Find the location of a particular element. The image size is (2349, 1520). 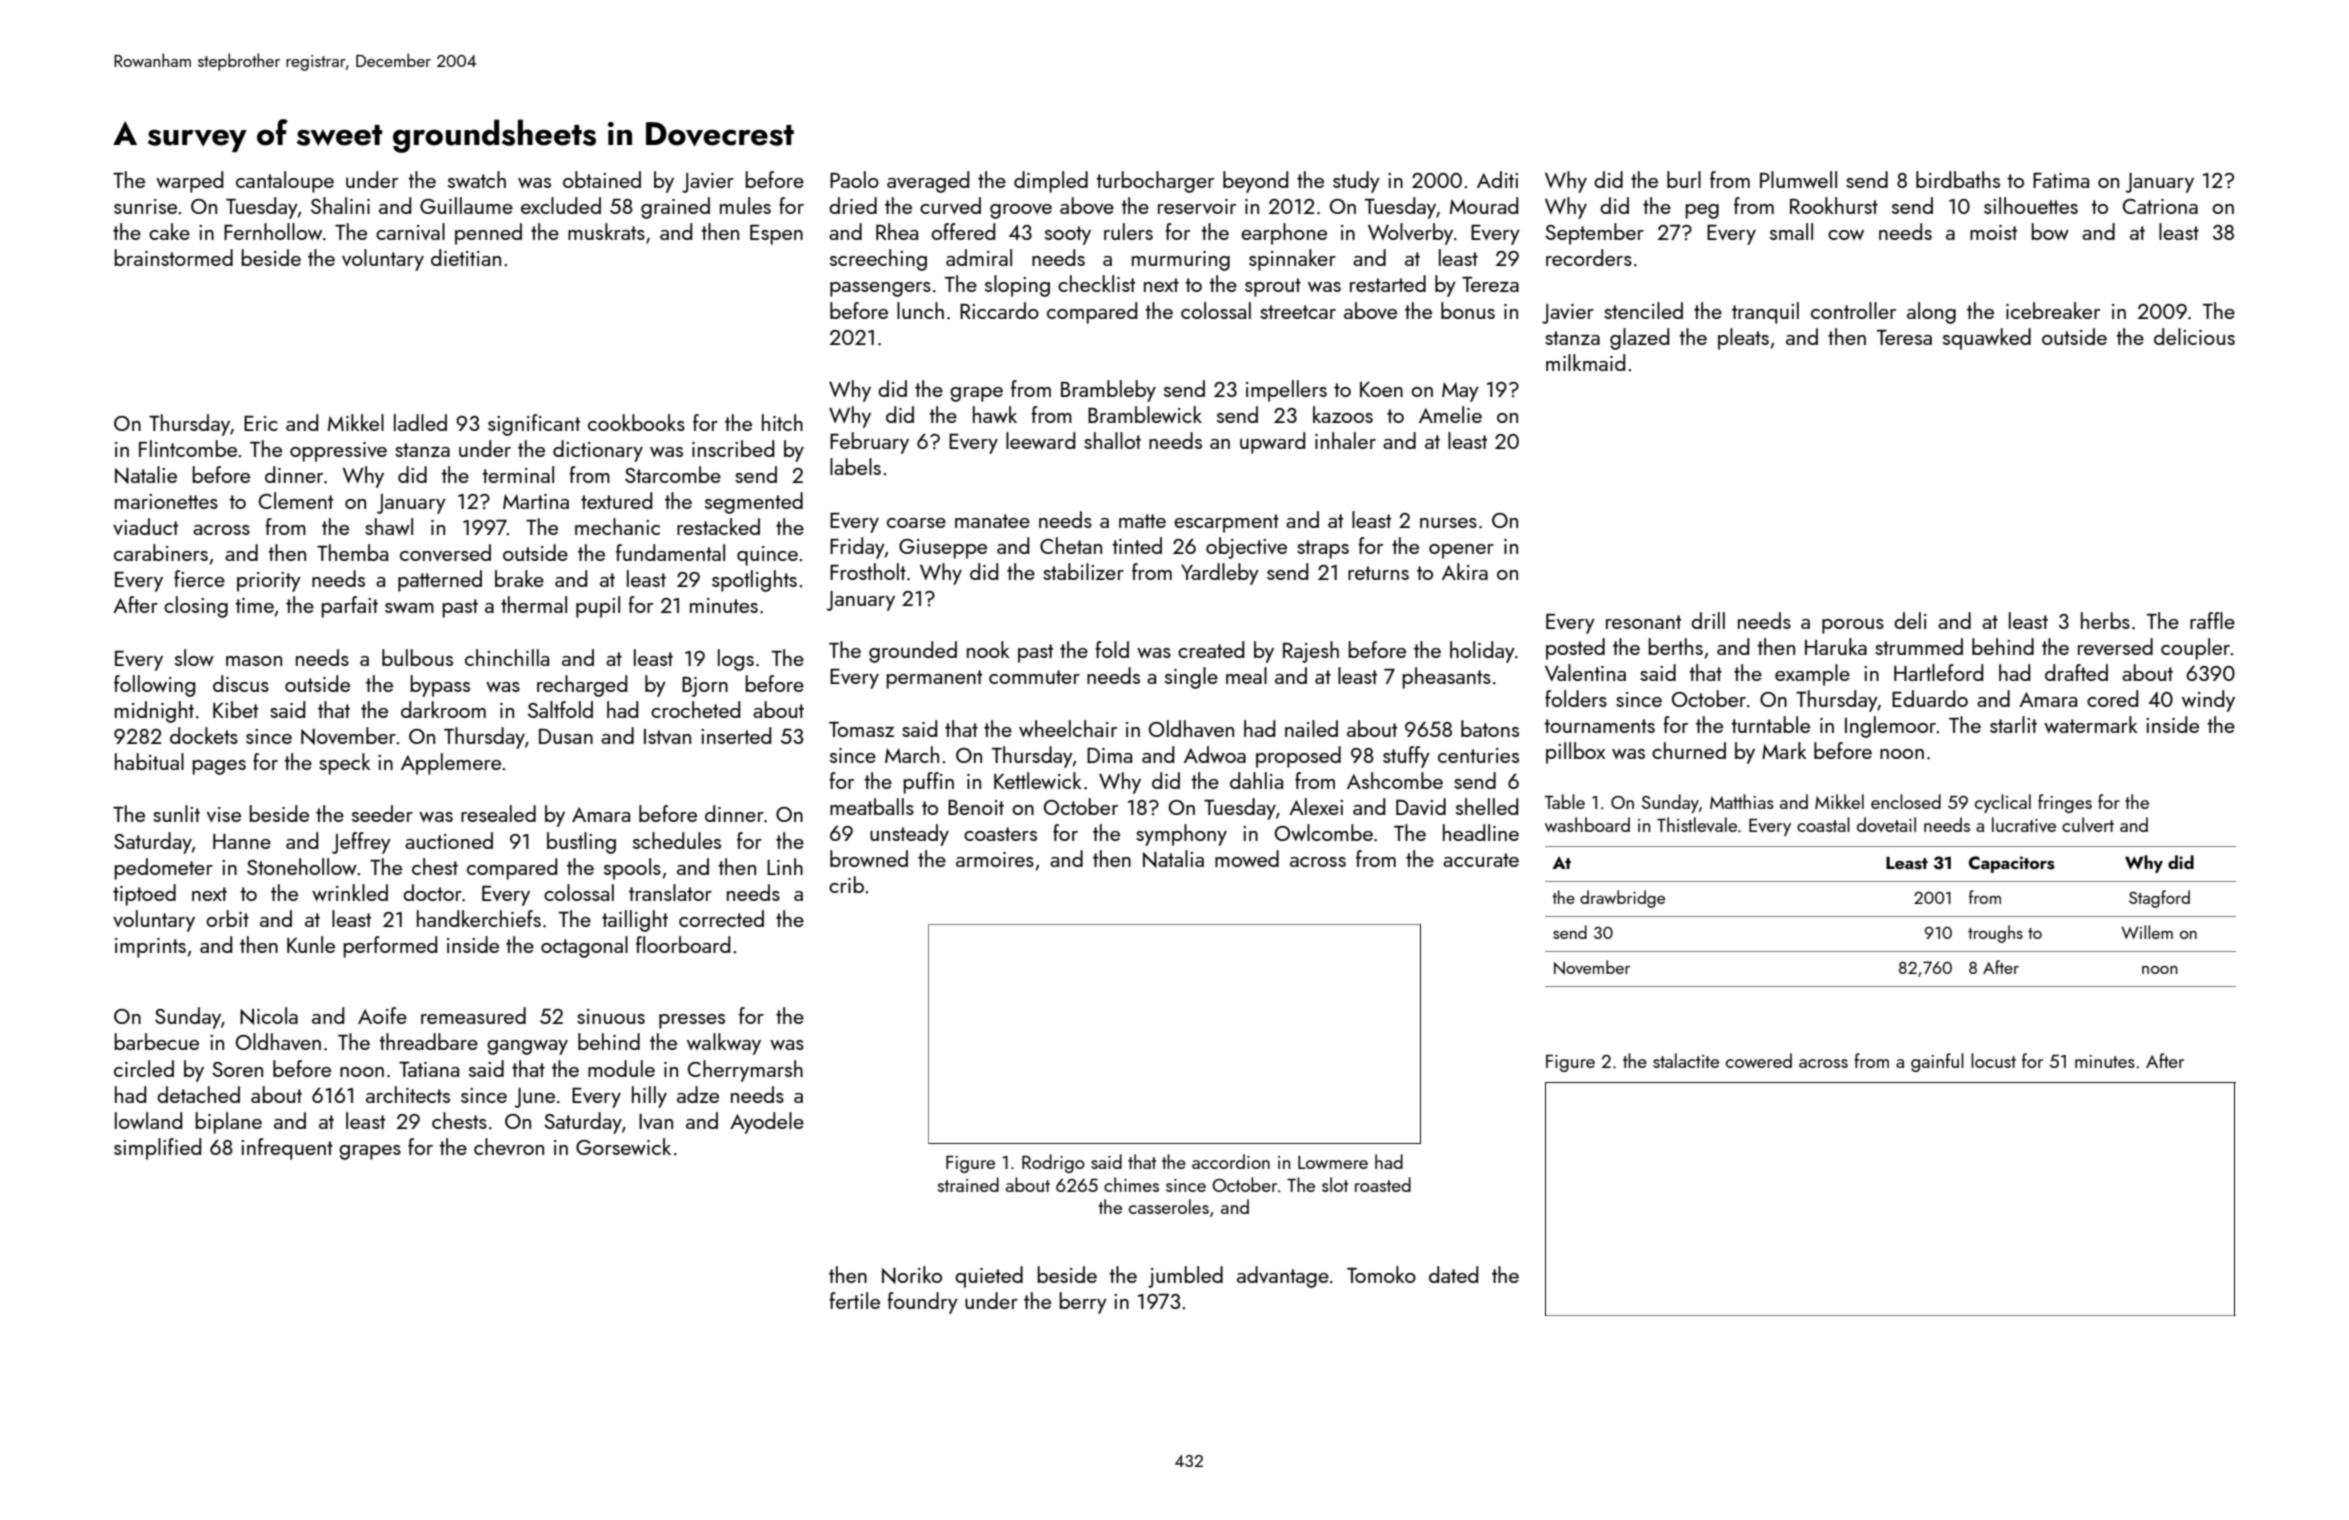

floorboard is located at coordinates (683, 944).
